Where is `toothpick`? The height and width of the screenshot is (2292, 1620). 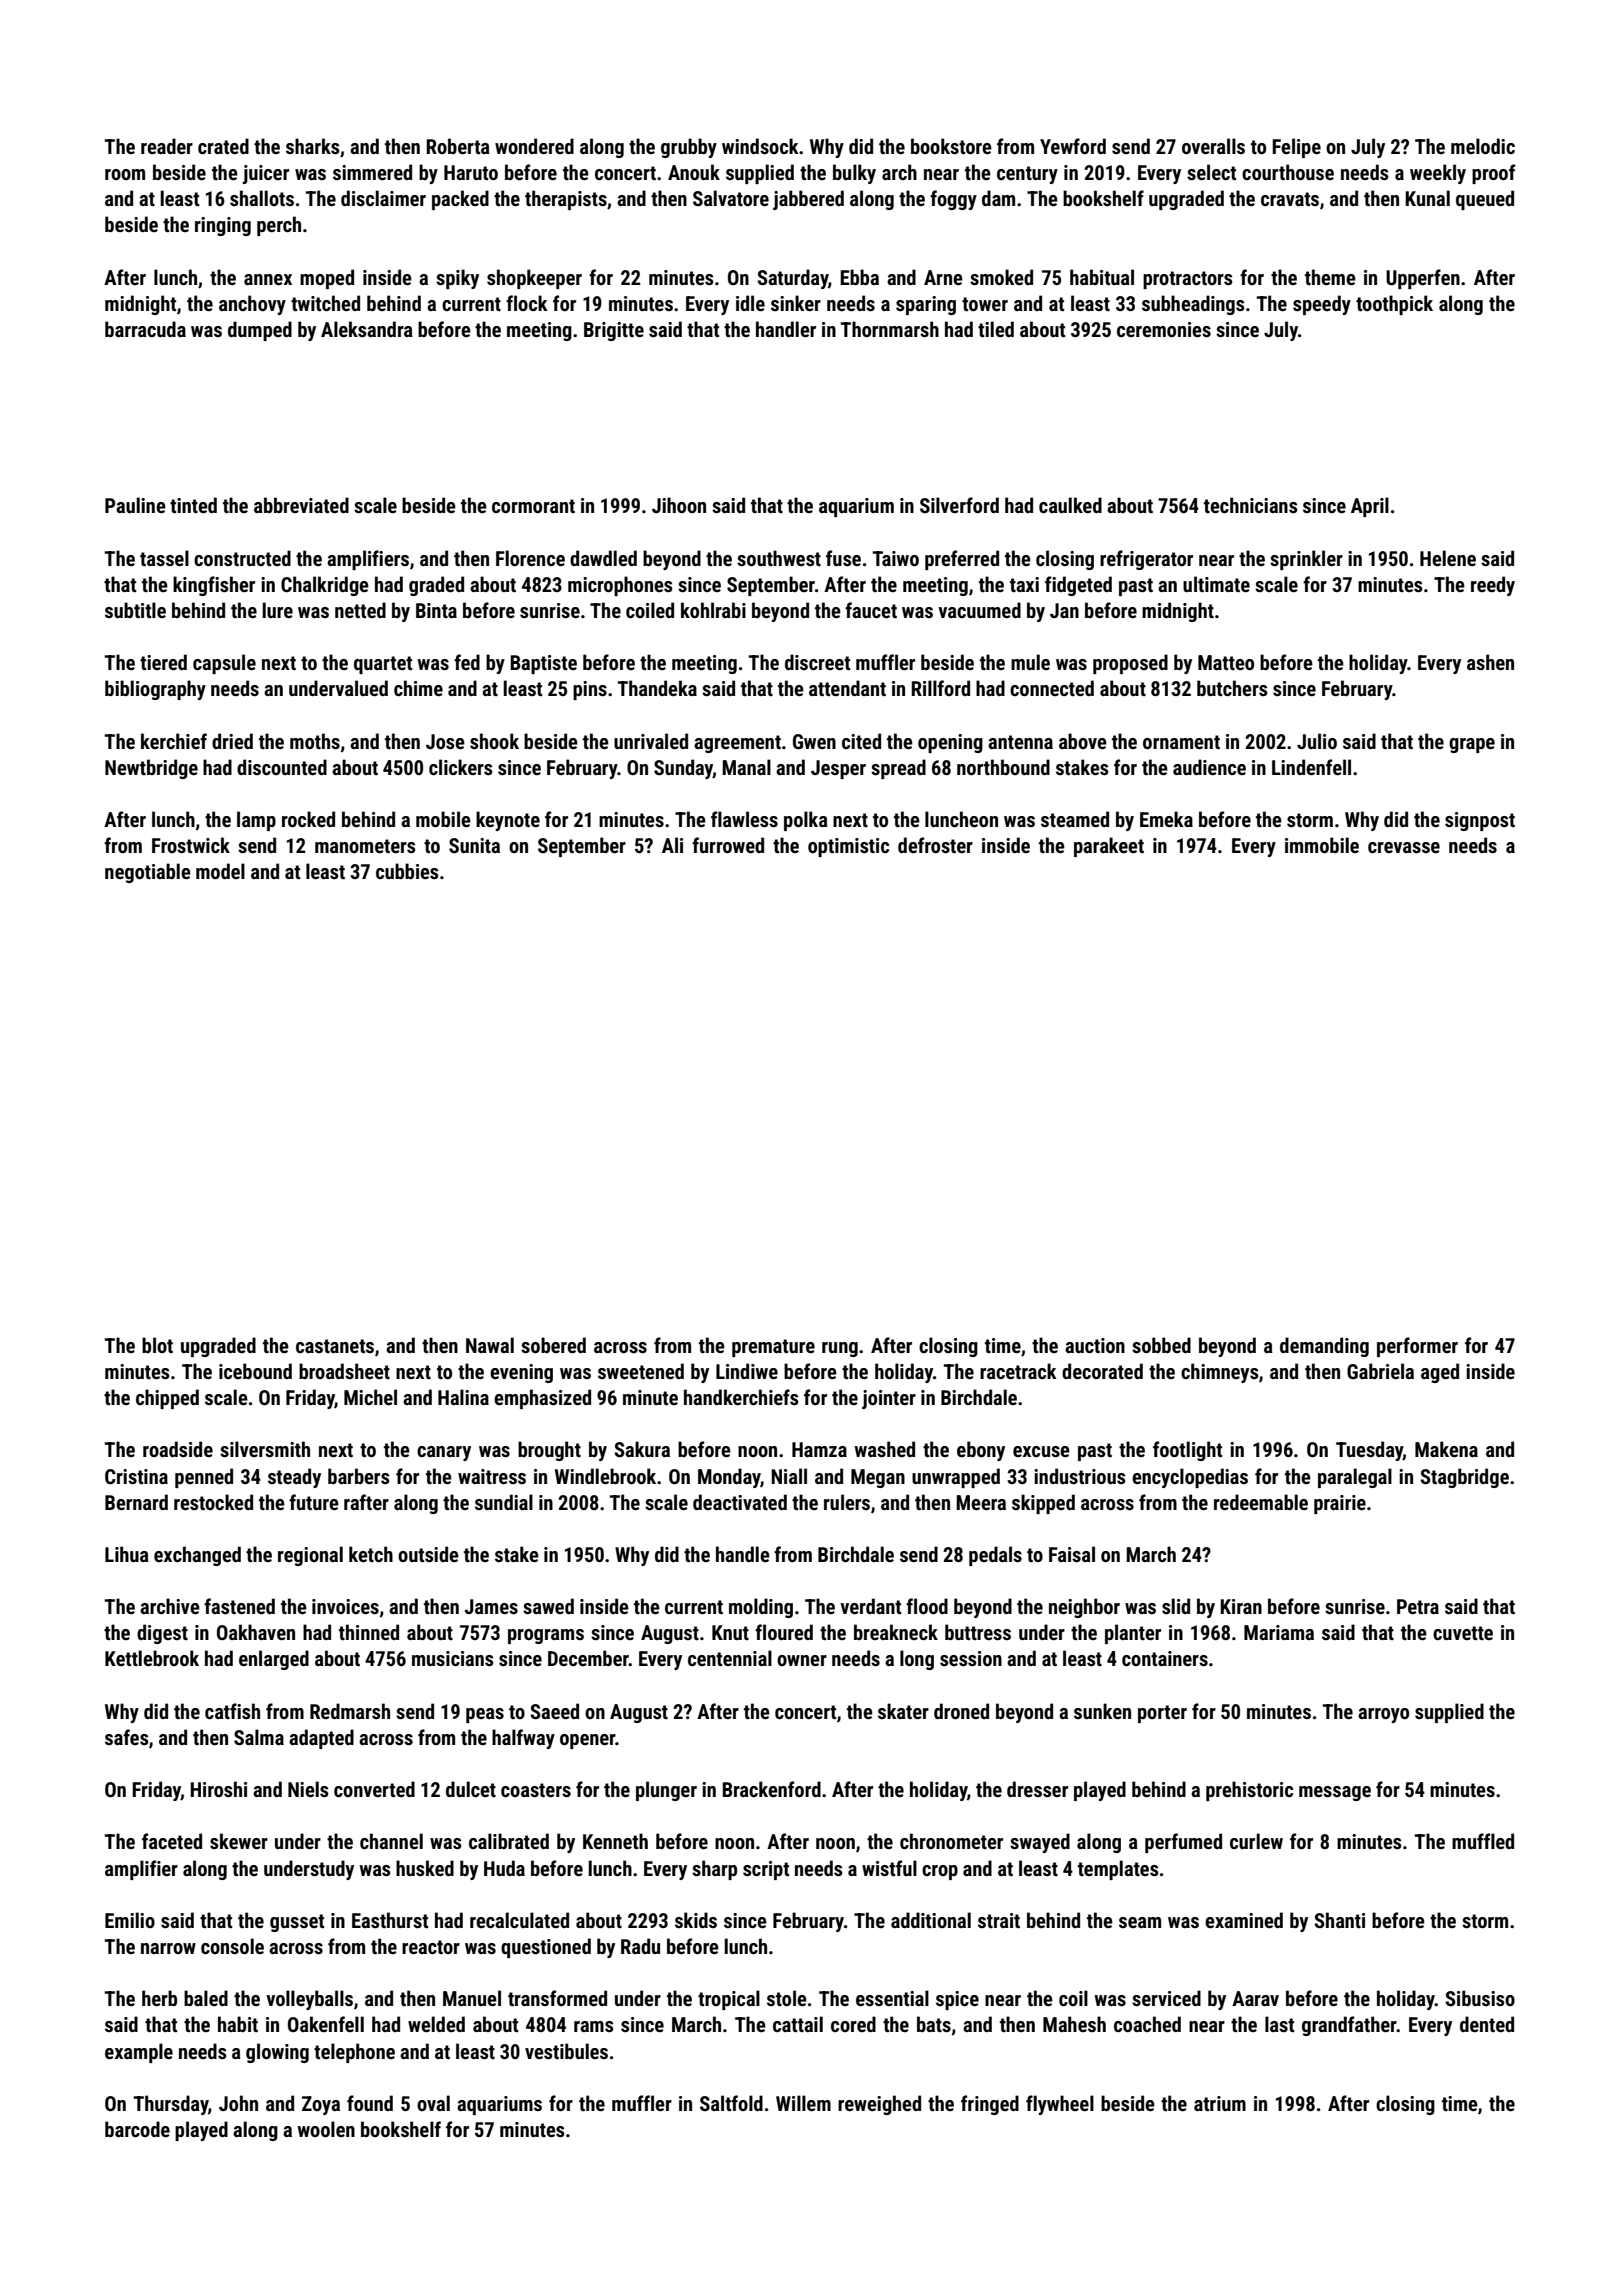
toothpick is located at coordinates (1394, 305).
